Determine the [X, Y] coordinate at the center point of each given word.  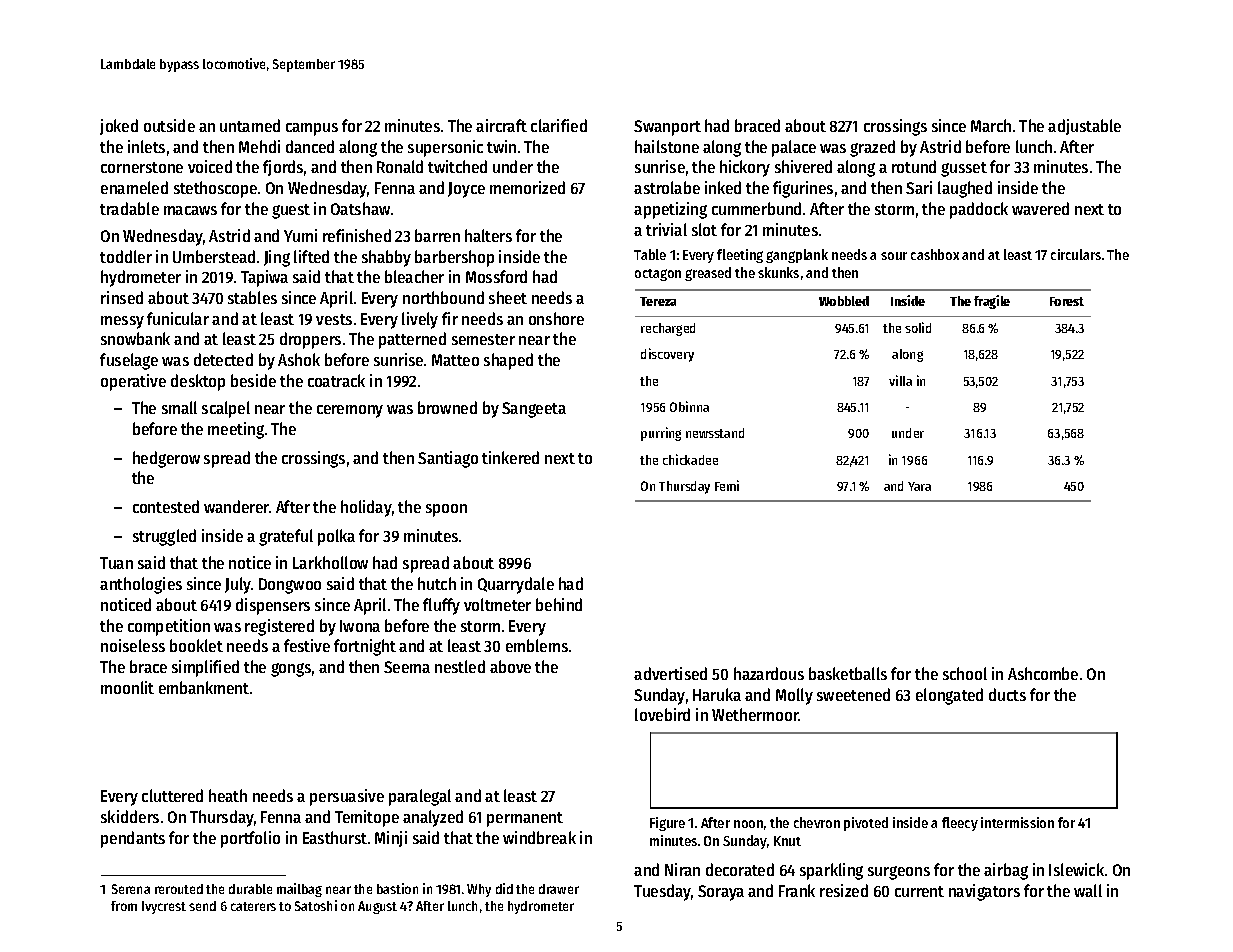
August [377, 907]
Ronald [400, 166]
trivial [666, 229]
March [991, 125]
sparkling [831, 871]
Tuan [116, 563]
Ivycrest [164, 907]
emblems [537, 645]
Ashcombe [1043, 673]
